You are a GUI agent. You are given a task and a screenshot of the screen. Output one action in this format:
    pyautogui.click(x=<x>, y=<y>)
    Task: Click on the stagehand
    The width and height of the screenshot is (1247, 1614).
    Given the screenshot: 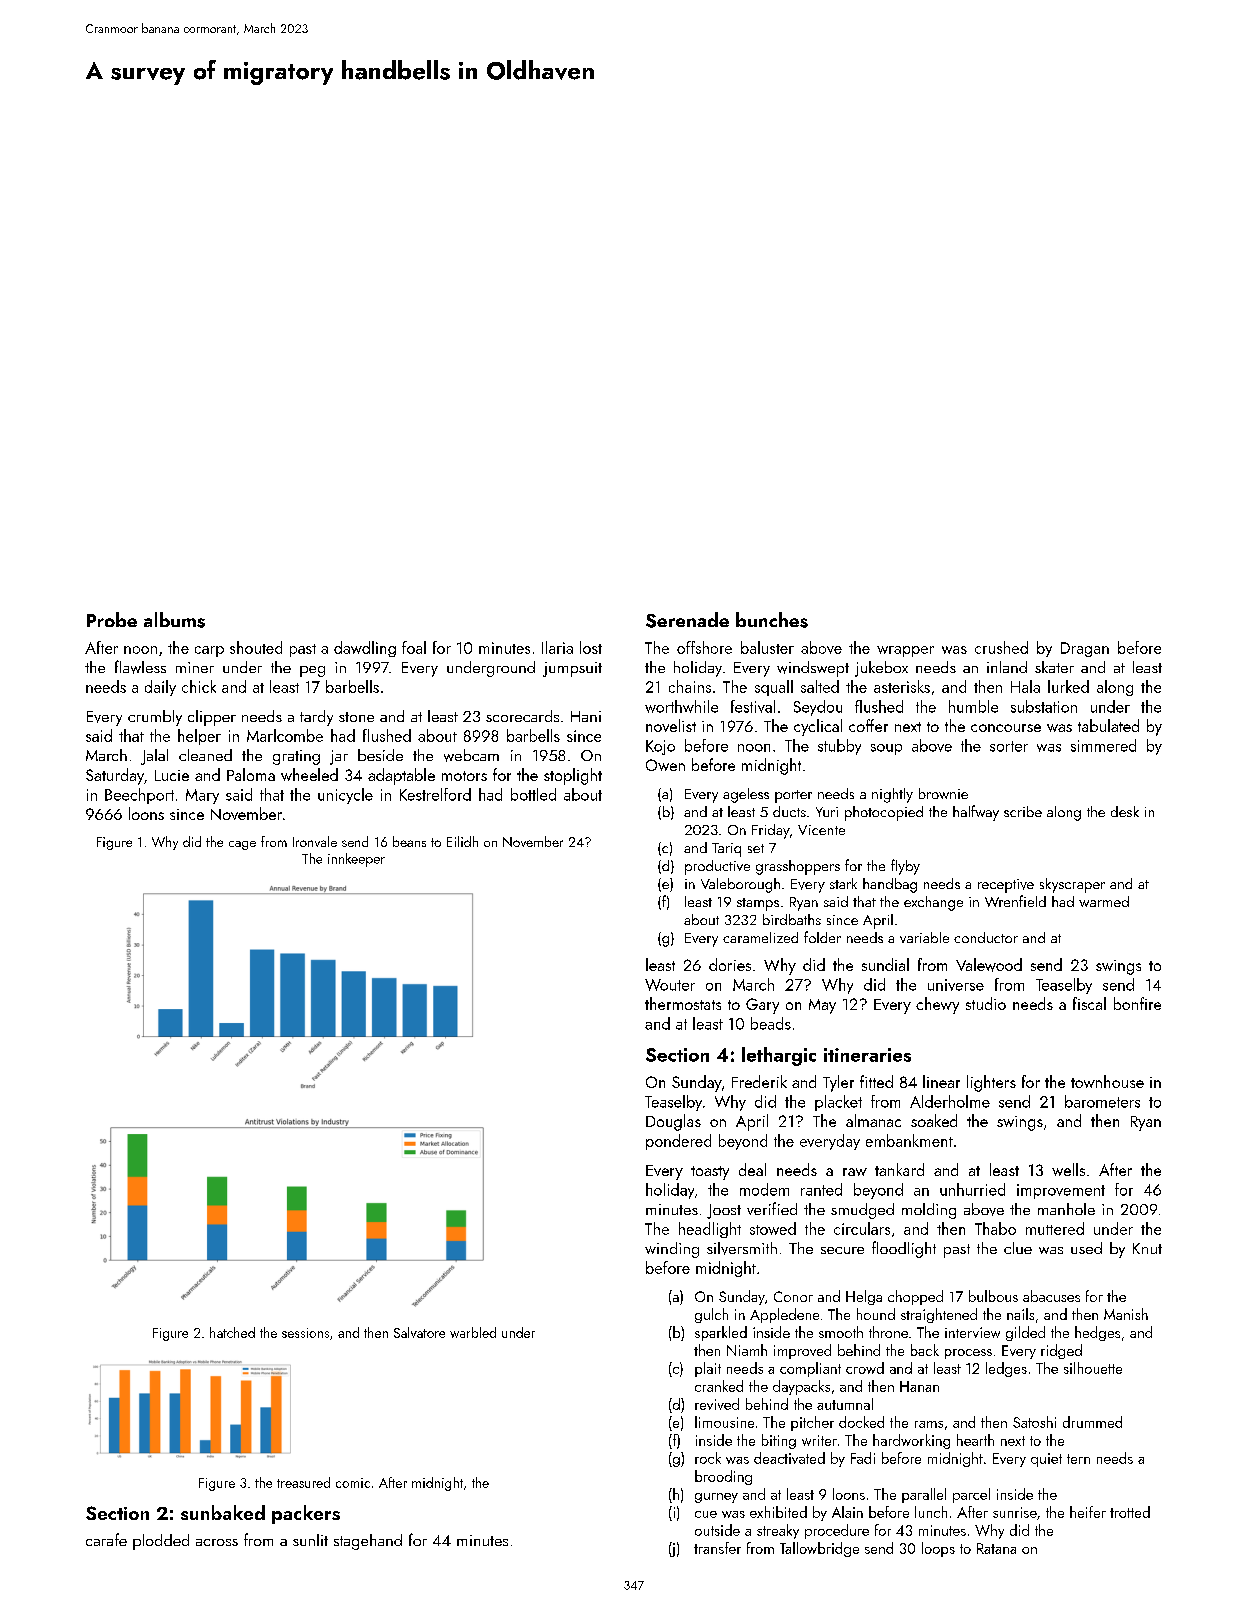 What is the action you would take?
    pyautogui.click(x=368, y=1542)
